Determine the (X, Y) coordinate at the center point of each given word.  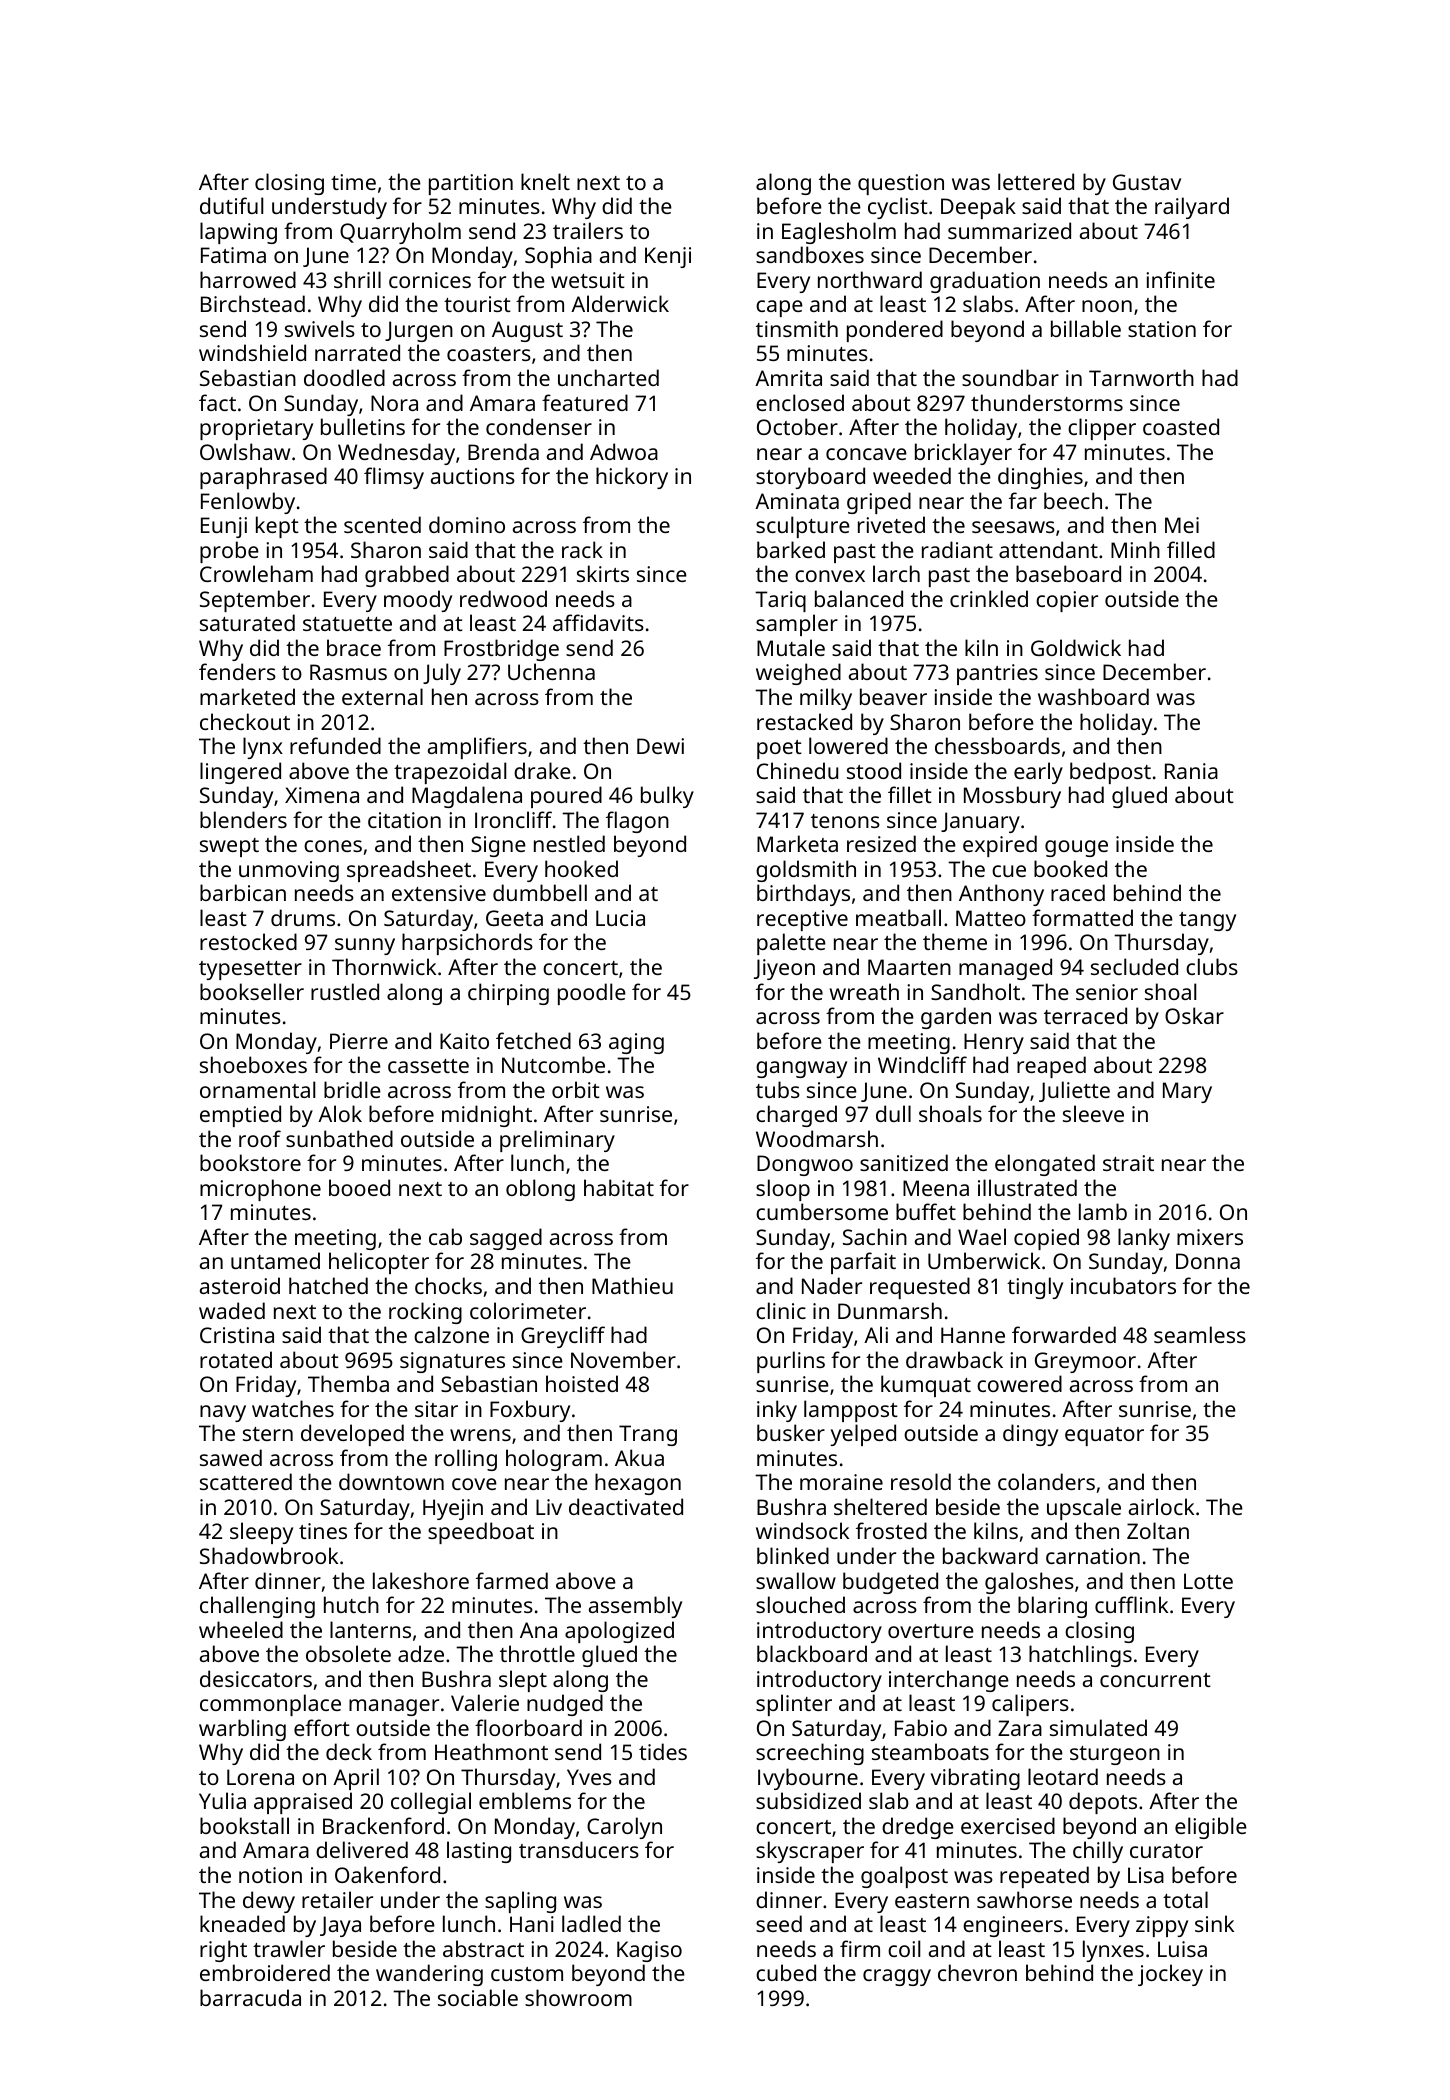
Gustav (1147, 182)
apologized (619, 1632)
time (353, 182)
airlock (1161, 1506)
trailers (588, 230)
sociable (478, 1997)
